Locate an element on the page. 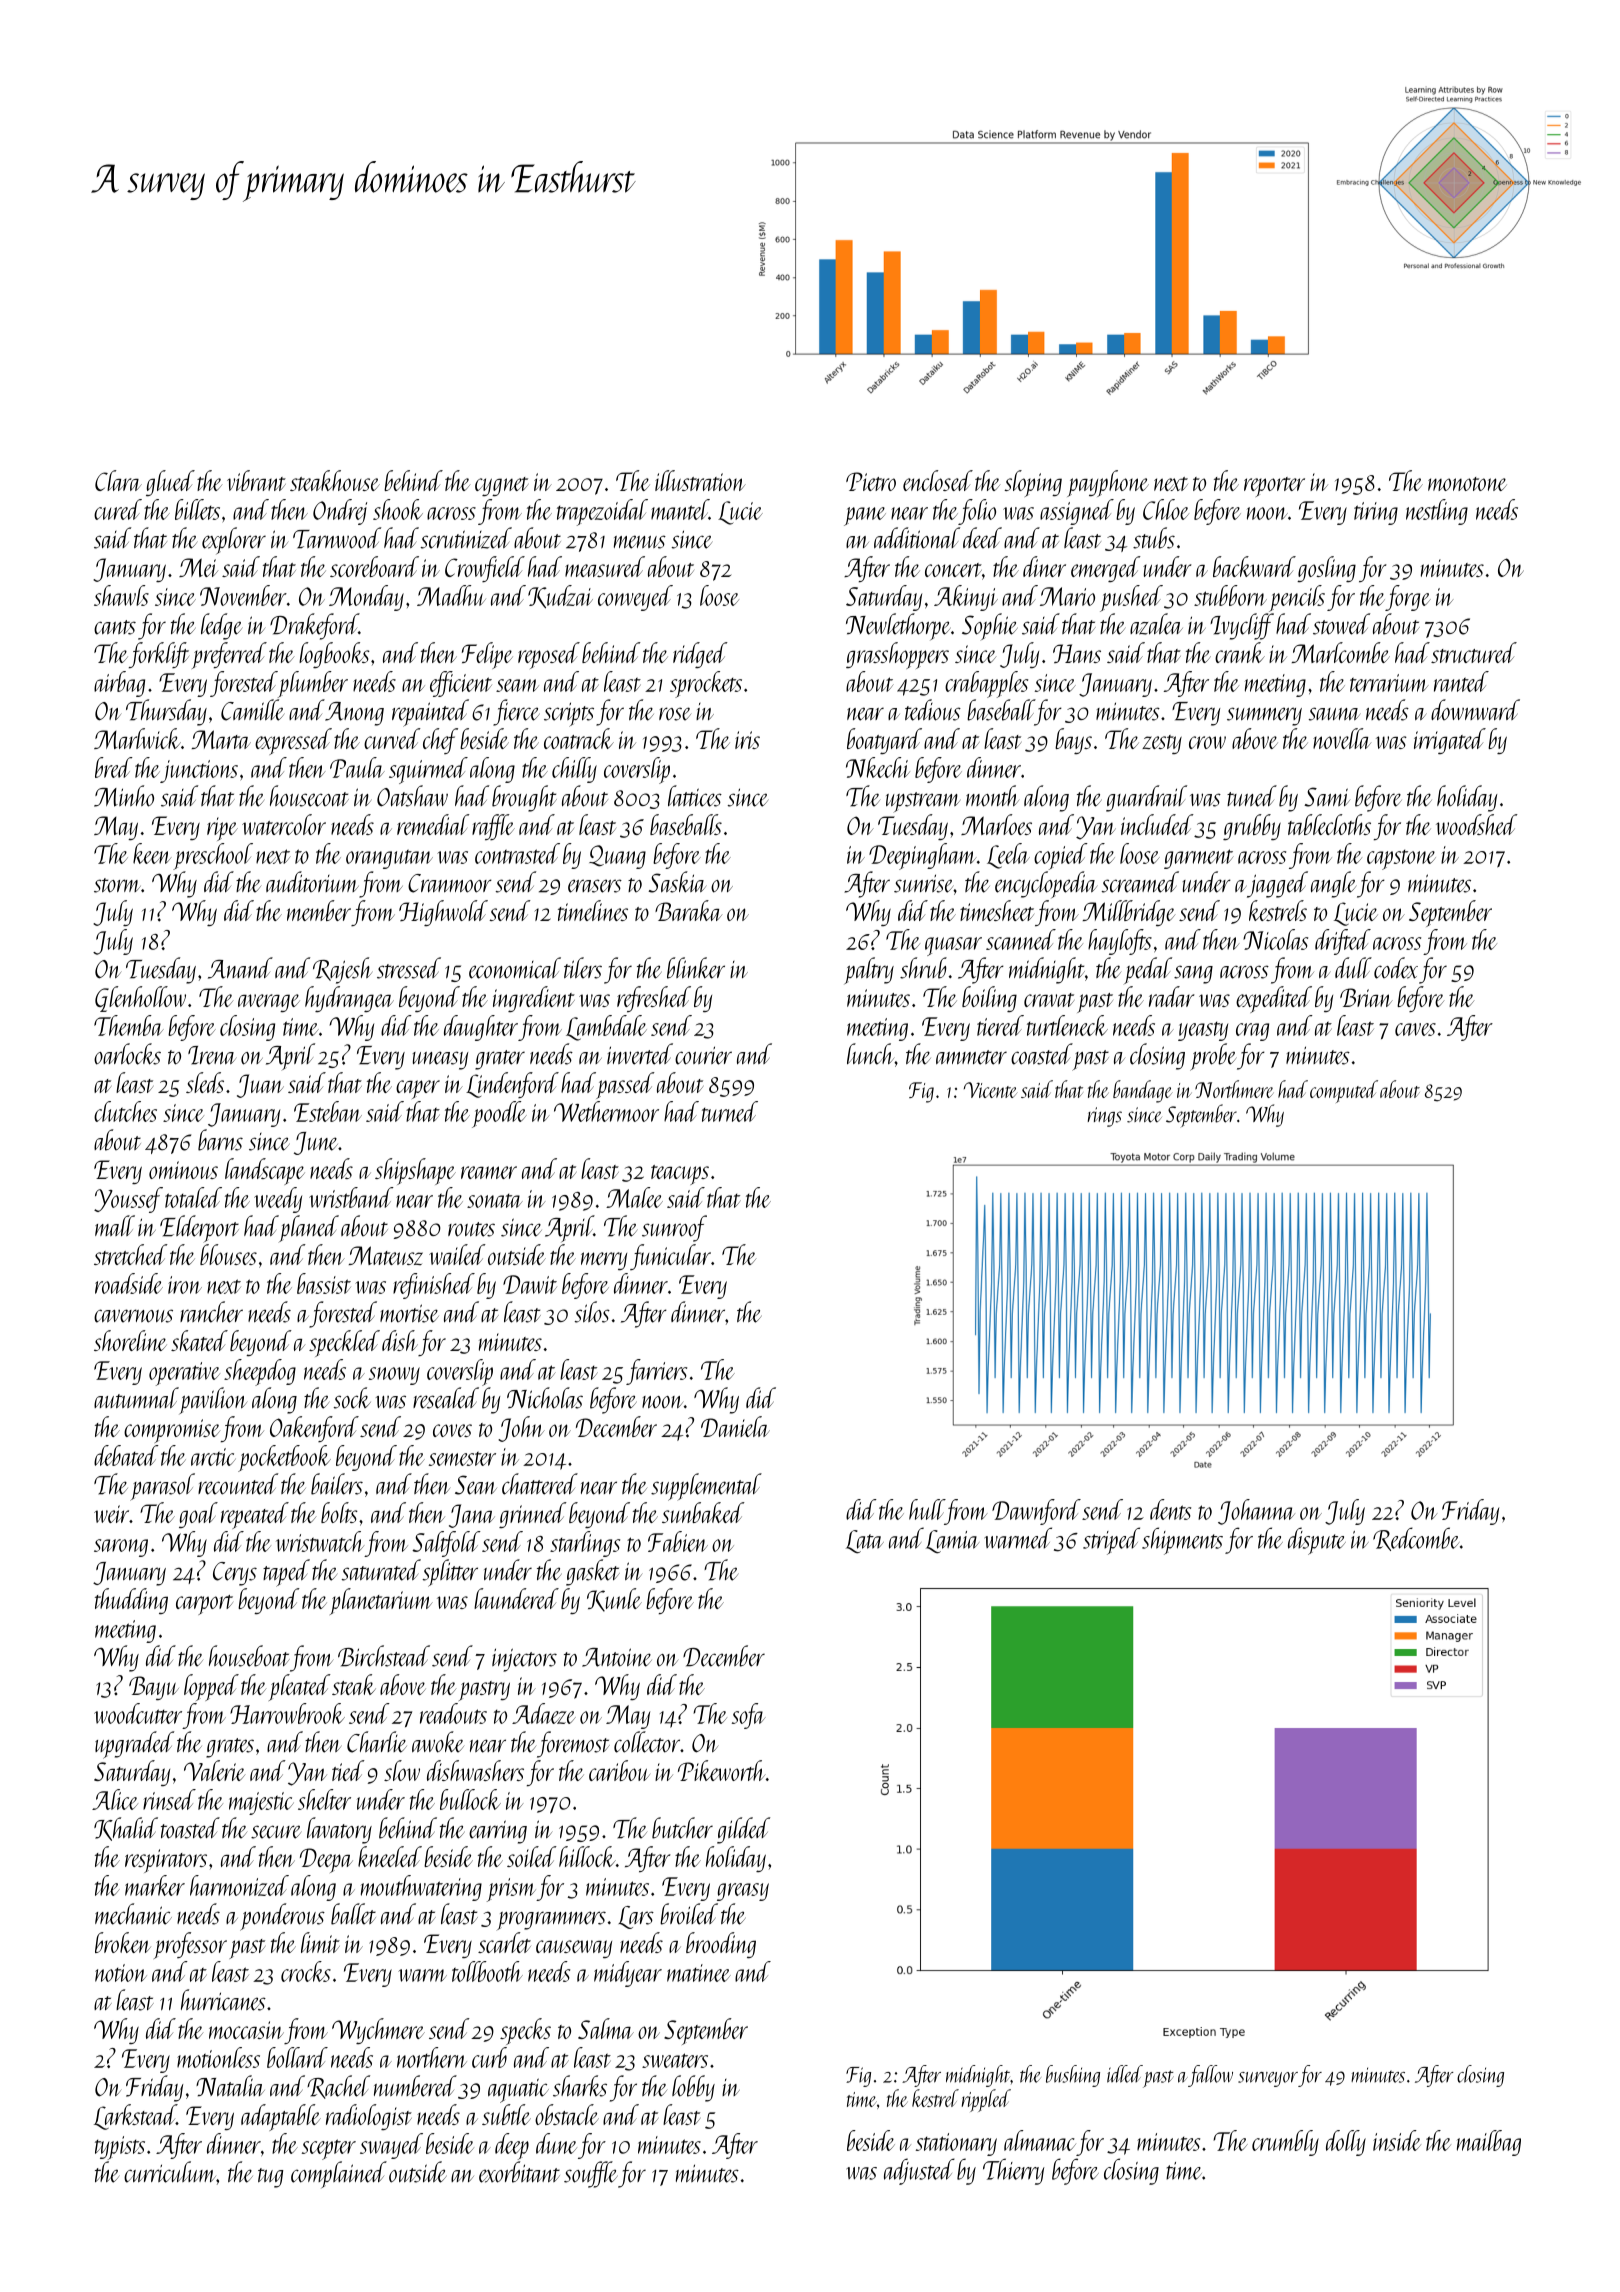  iron is located at coordinates (185, 1285).
